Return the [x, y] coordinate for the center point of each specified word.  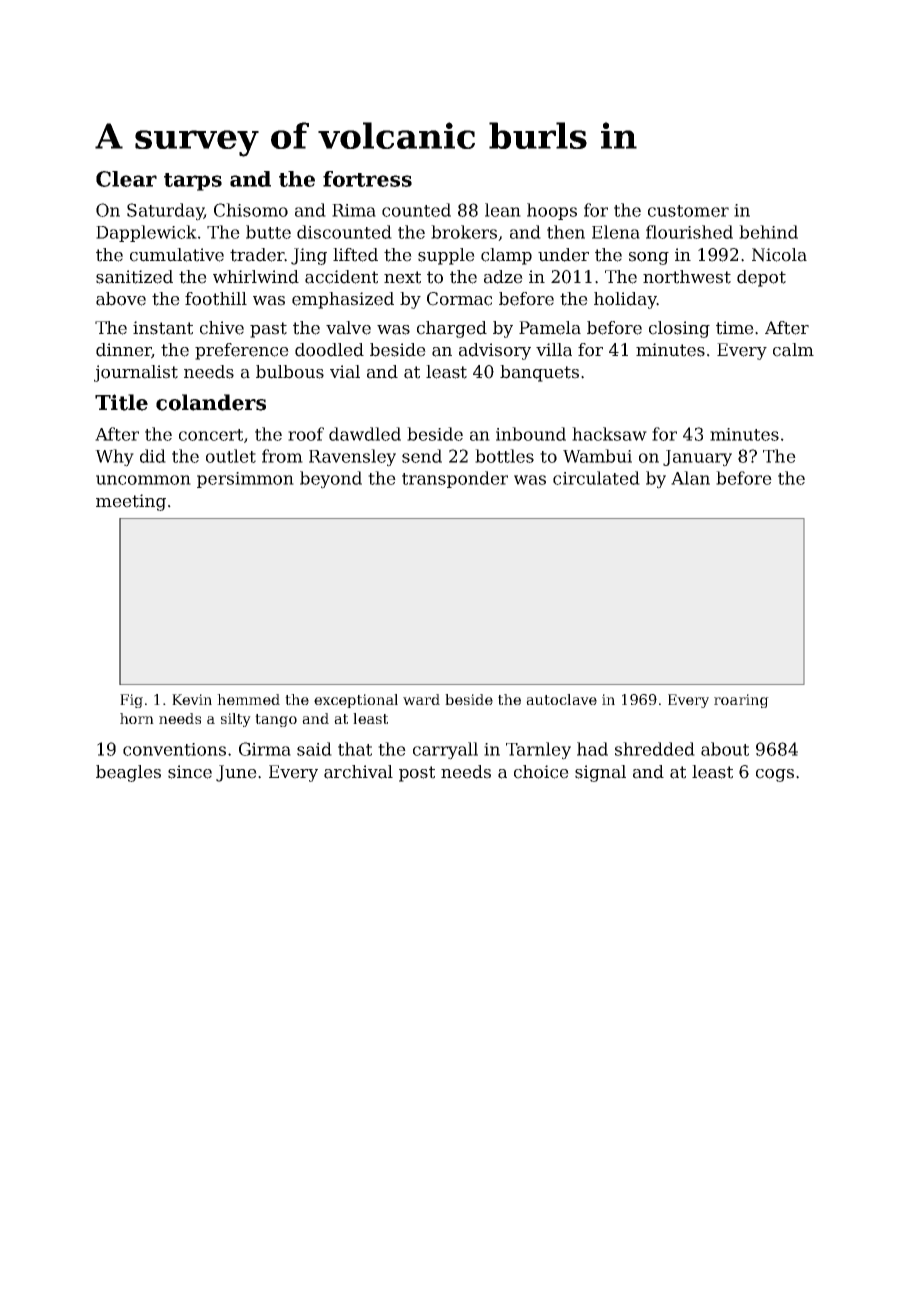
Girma [265, 749]
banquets [539, 373]
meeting [131, 502]
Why [114, 458]
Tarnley [538, 751]
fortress [367, 179]
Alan [690, 478]
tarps [193, 182]
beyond [331, 480]
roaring [741, 701]
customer [688, 211]
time [735, 328]
